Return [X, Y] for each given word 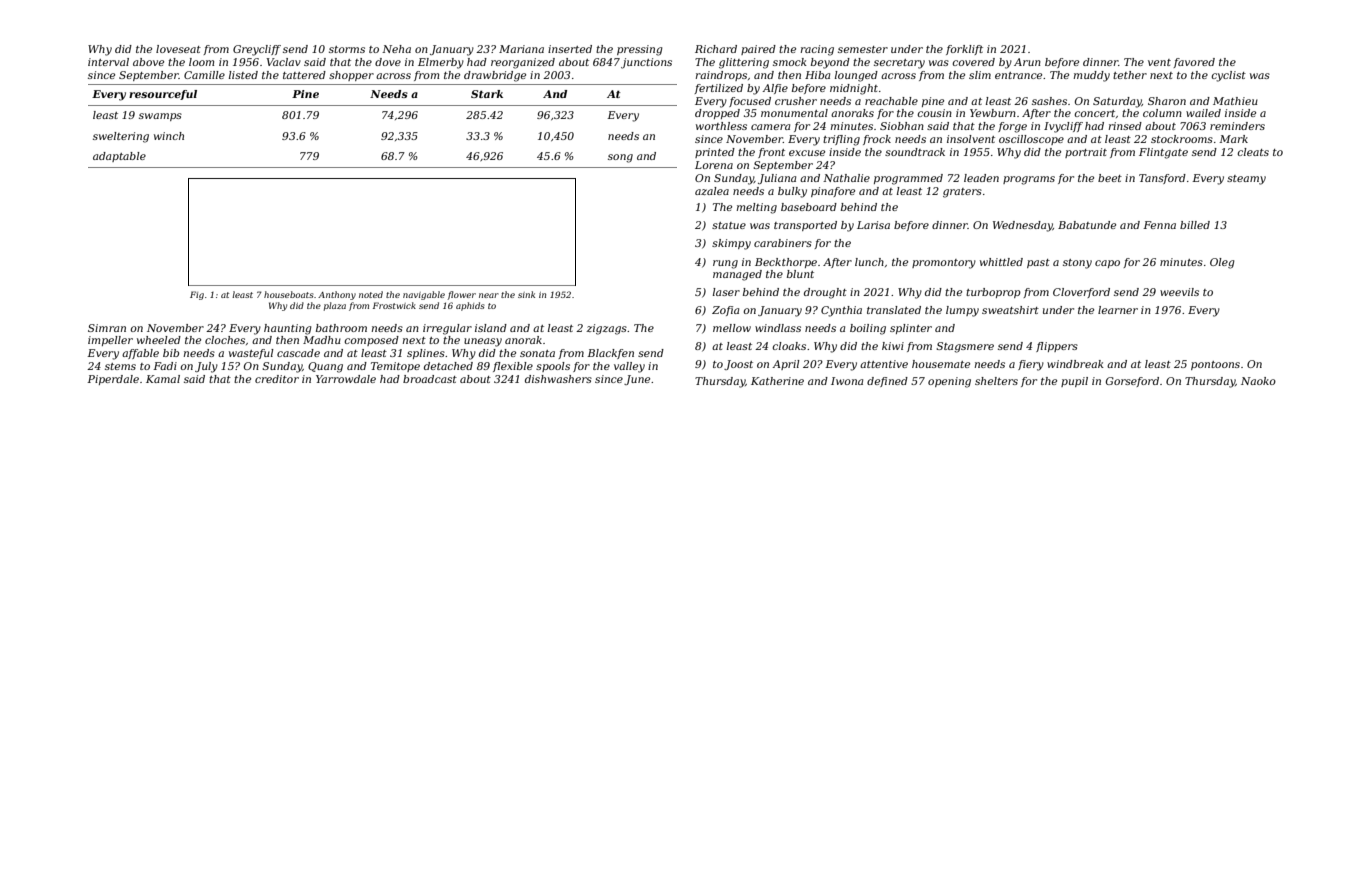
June [637, 380]
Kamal [163, 379]
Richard [716, 49]
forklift [964, 50]
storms [347, 49]
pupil [1074, 382]
